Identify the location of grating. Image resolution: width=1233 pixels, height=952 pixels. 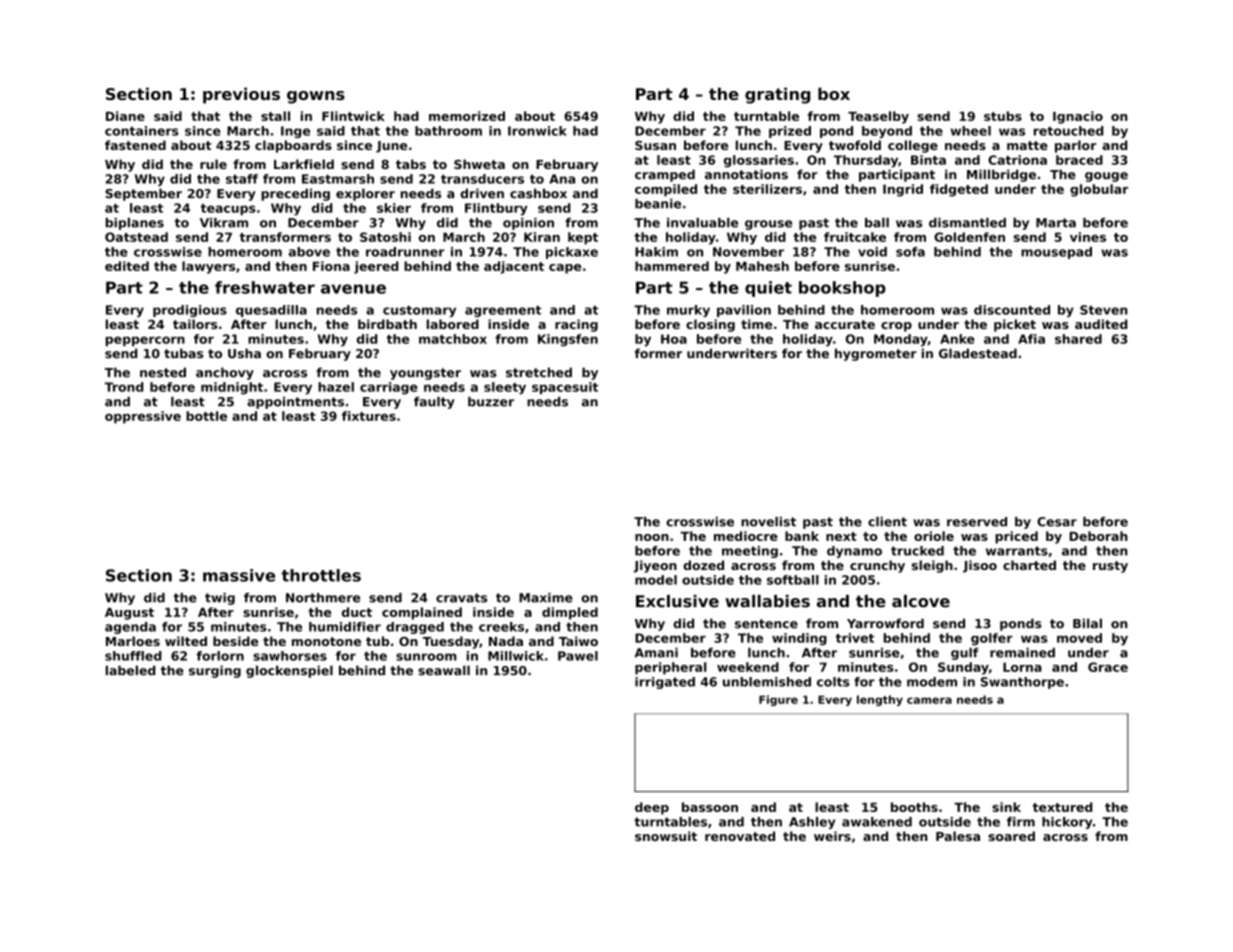
(777, 95).
